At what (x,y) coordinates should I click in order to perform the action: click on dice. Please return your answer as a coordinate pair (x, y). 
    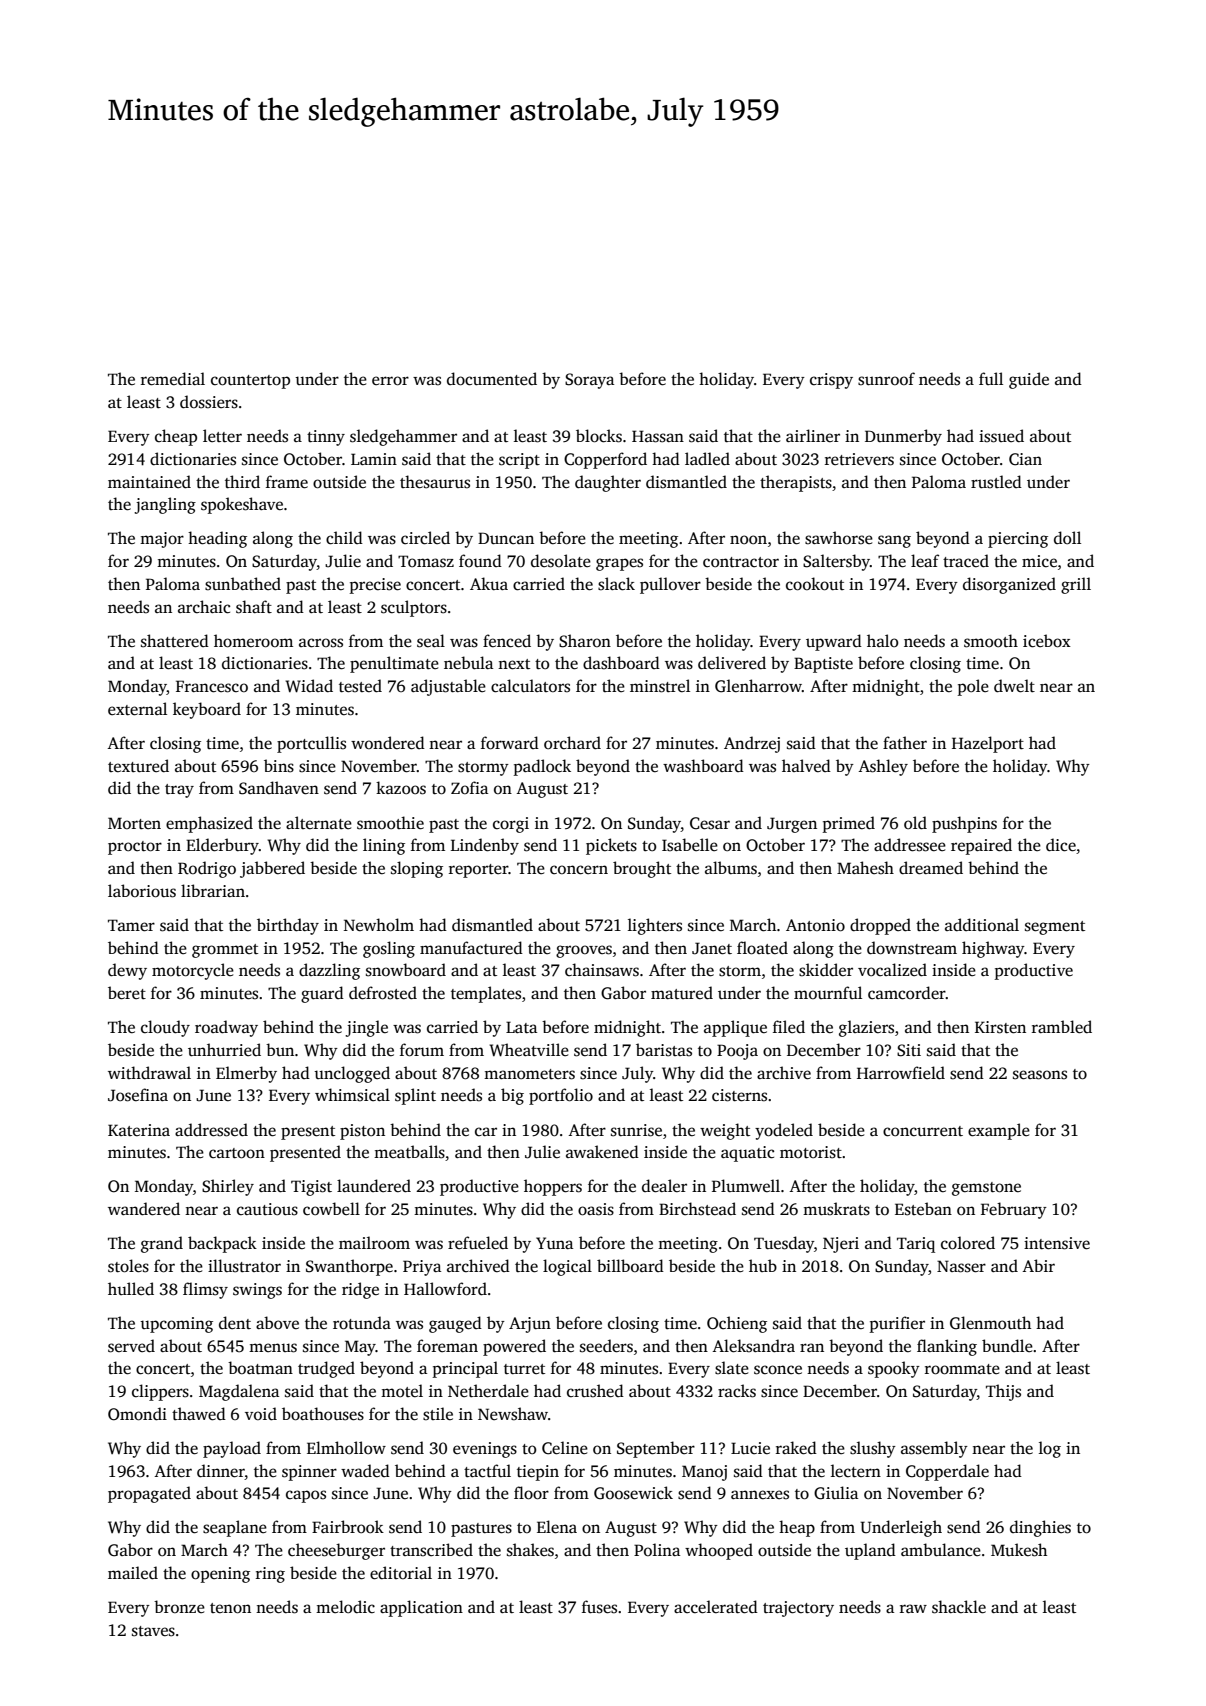
    Looking at the image, I should click on (1061, 845).
